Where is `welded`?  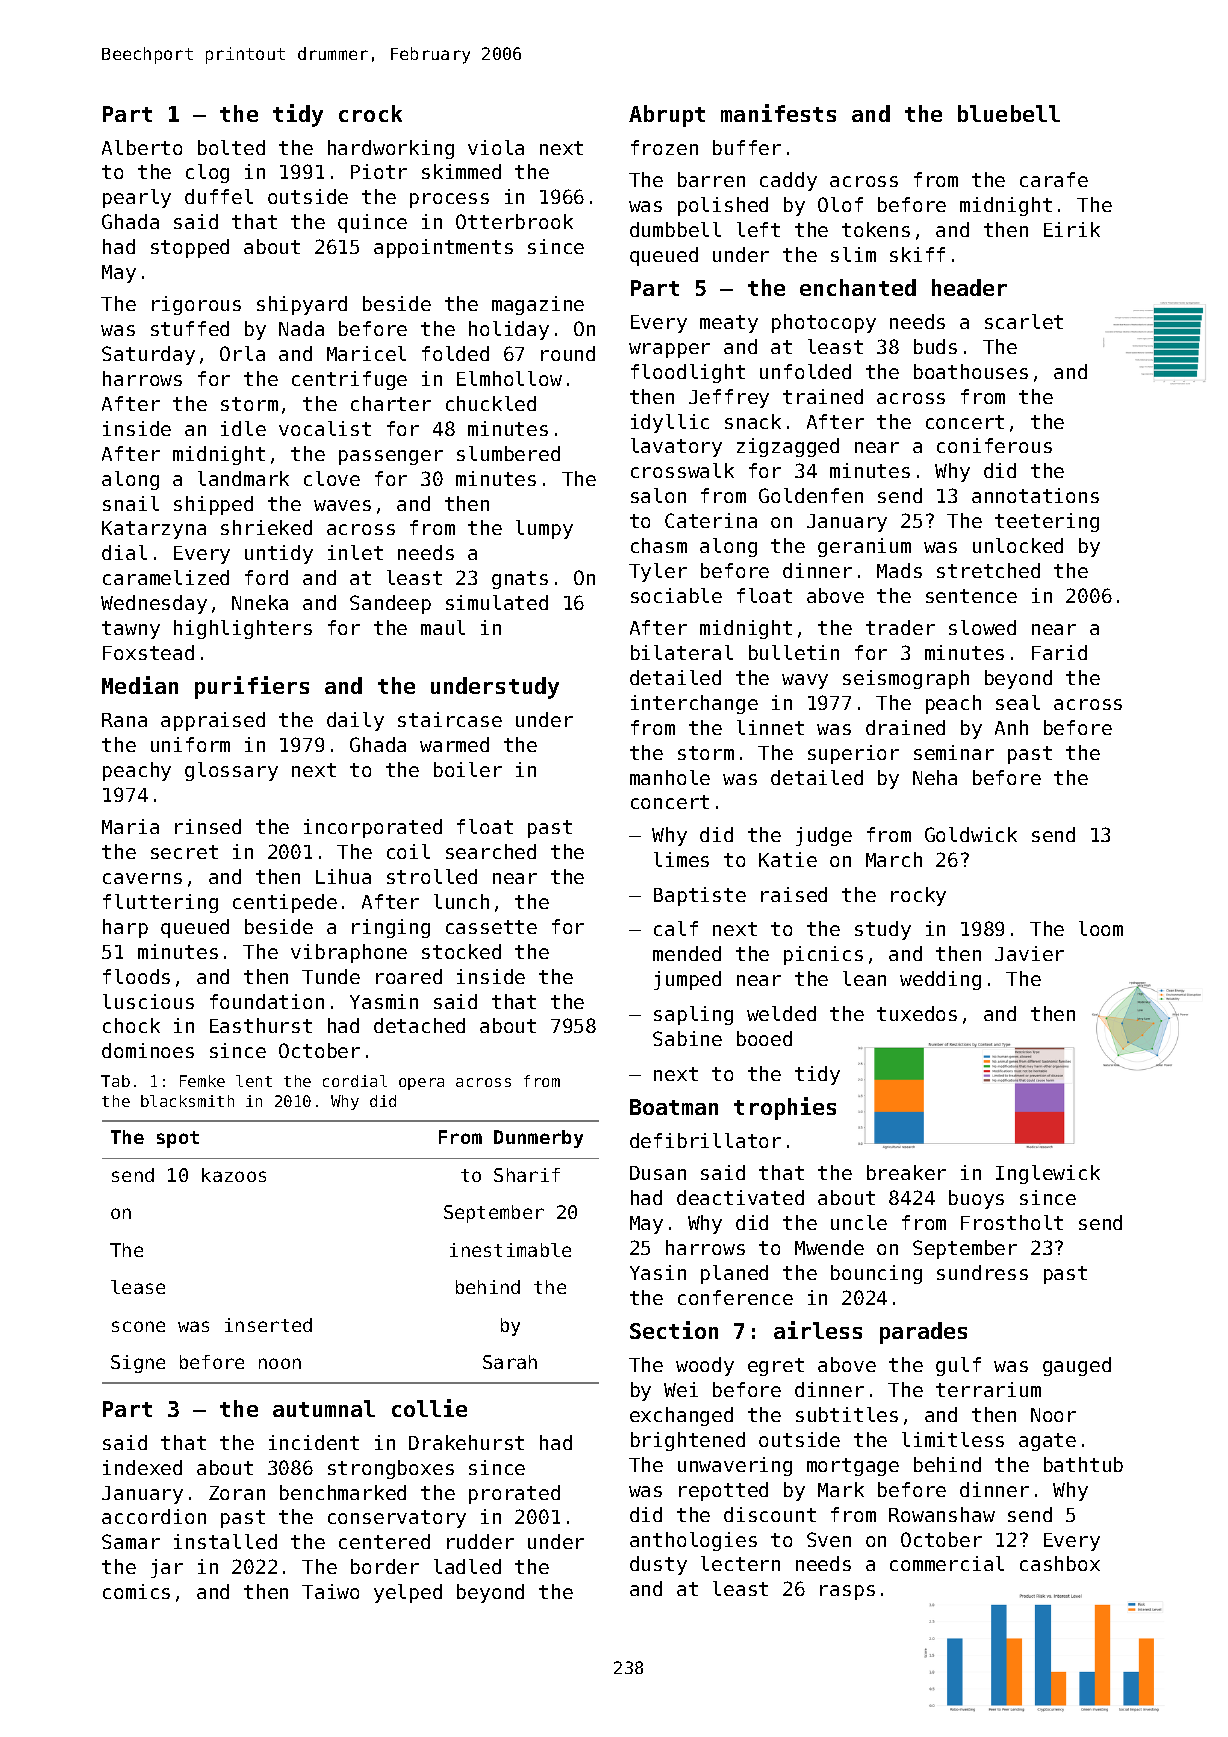
welded is located at coordinates (781, 1013).
